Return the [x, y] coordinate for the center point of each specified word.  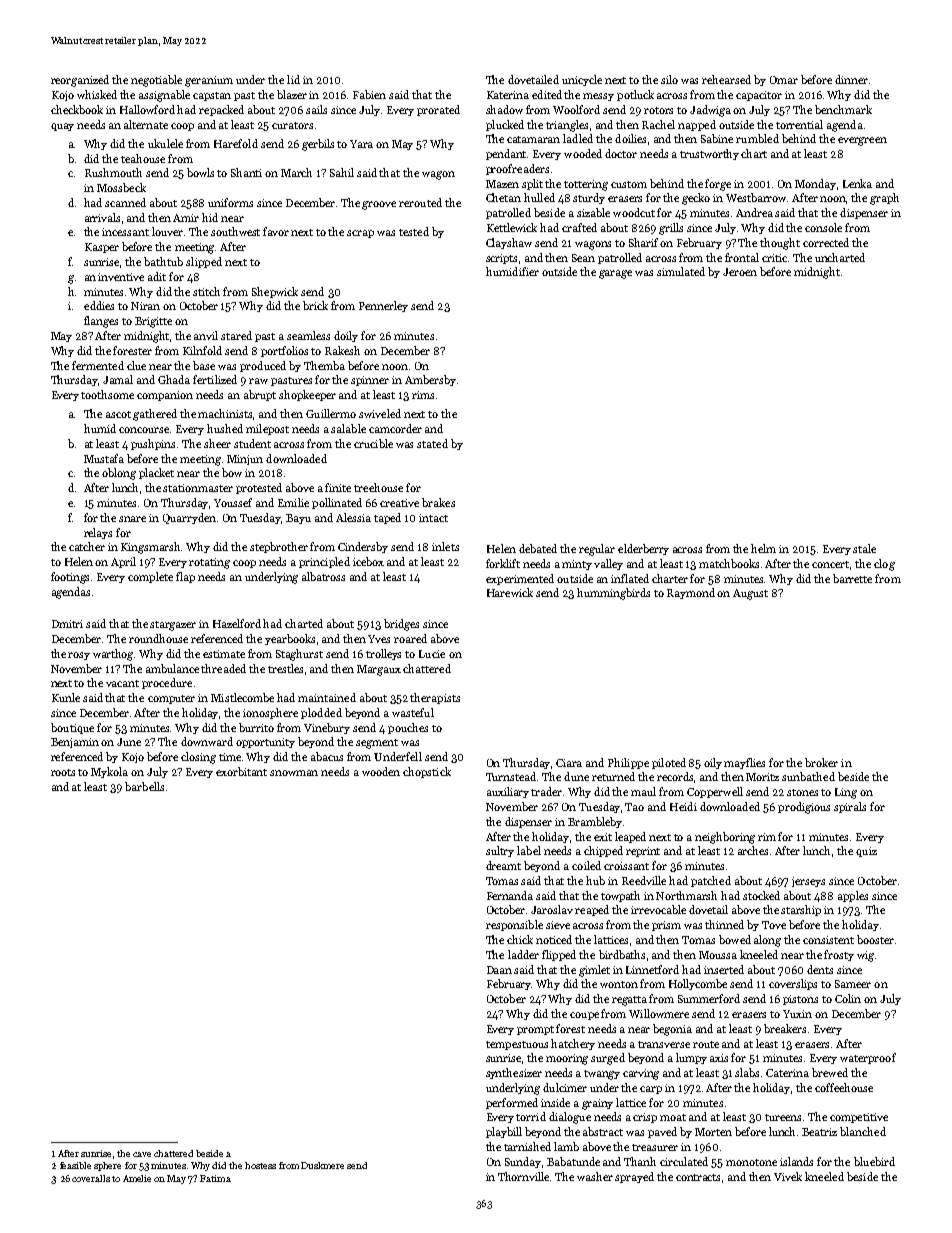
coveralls [91, 1178]
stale [864, 548]
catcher [87, 546]
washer [595, 1176]
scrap [360, 234]
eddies [99, 305]
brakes [438, 502]
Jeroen [740, 272]
